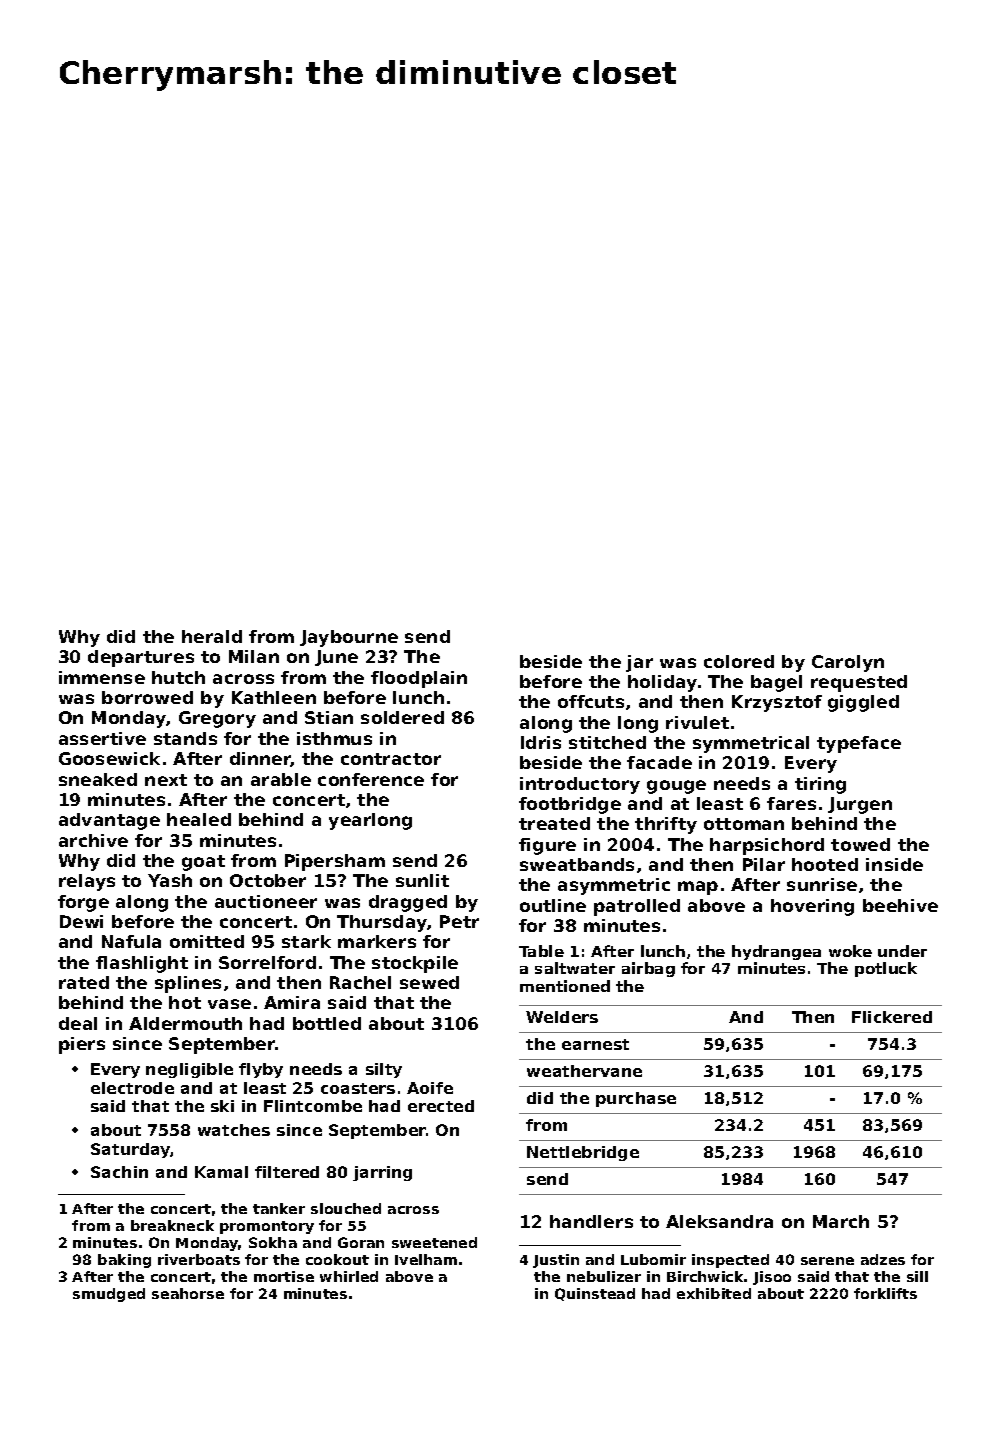 This page has width=1000, height=1448. Describe the element at coordinates (349, 1276) in the page. I see `whirled` at that location.
